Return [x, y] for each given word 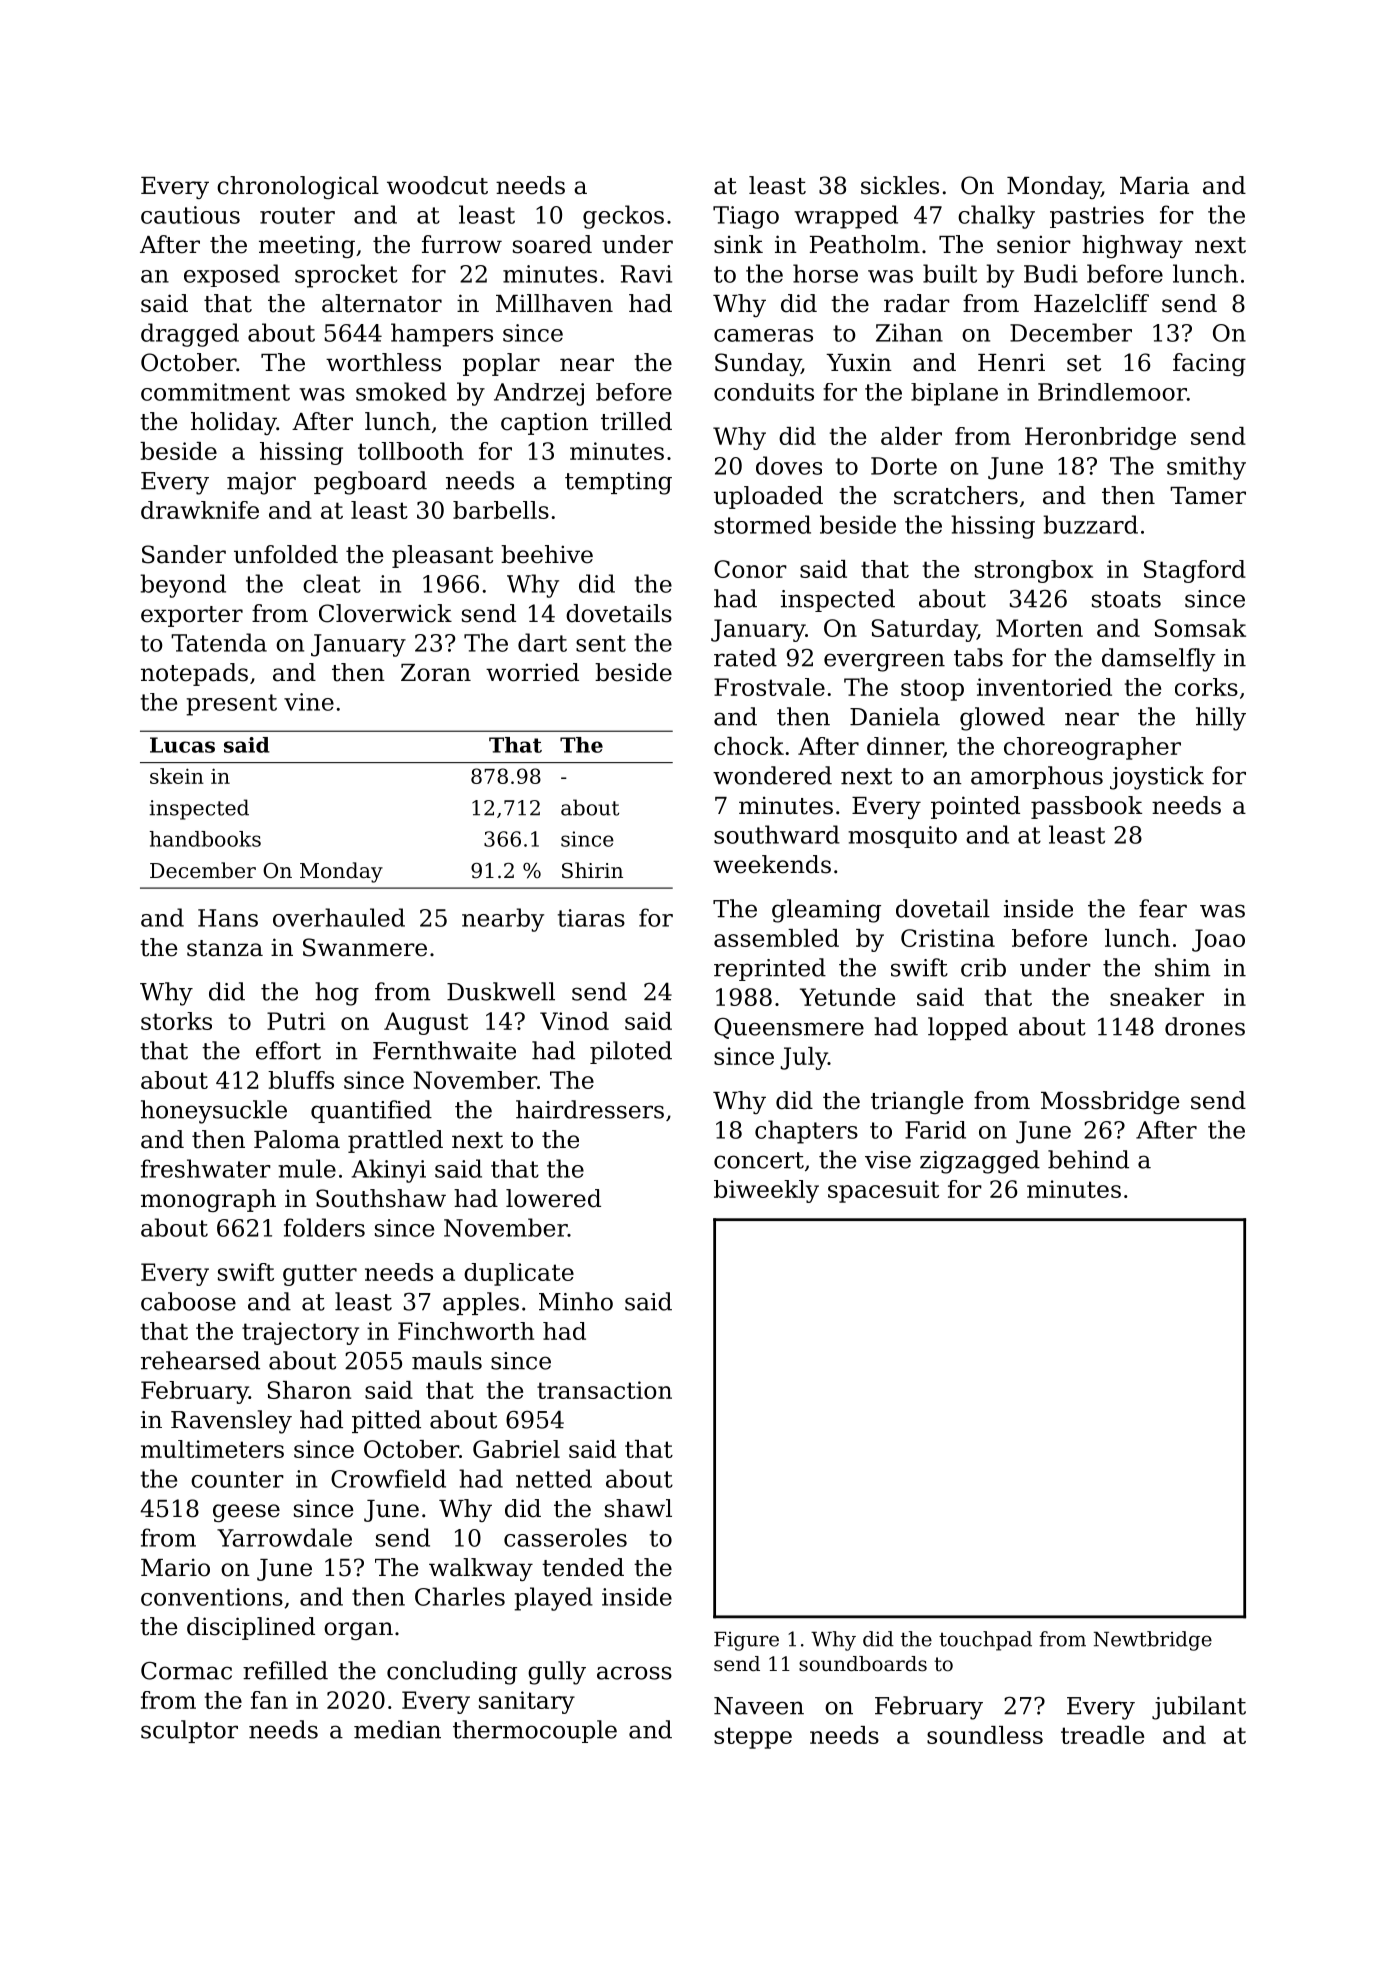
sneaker [1157, 997]
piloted [631, 1052]
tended [583, 1567]
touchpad [985, 1641]
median [397, 1729]
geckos [623, 217]
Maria [1154, 185]
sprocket [346, 276]
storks [176, 1021]
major [261, 483]
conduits [764, 392]
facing [1209, 364]
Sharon [309, 1390]
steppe [753, 1738]
